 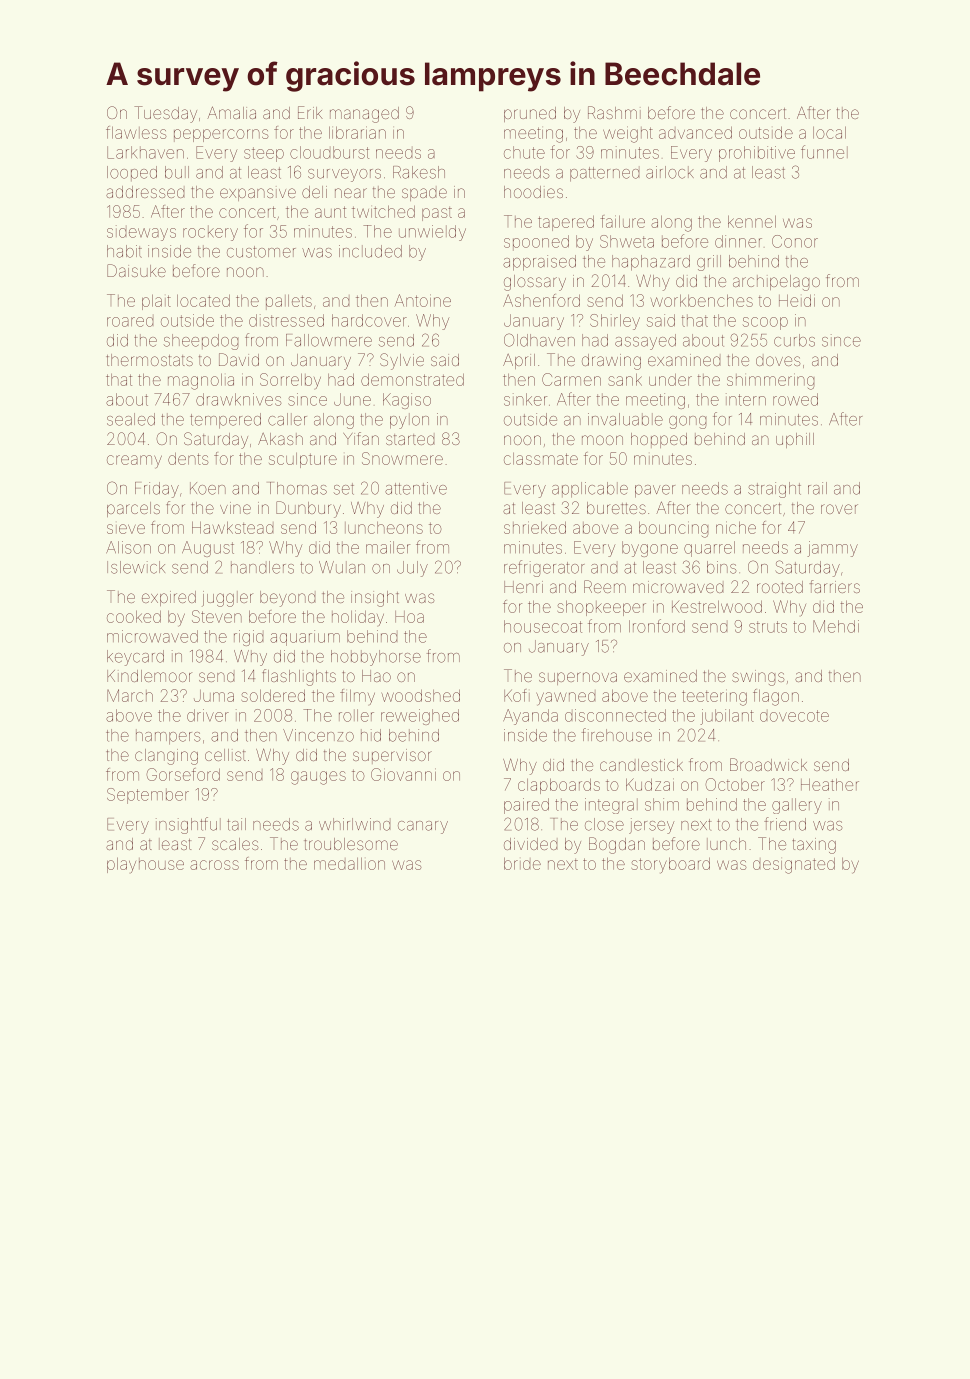 What do you see at coordinates (795, 440) in the image?
I see `uphill` at bounding box center [795, 440].
